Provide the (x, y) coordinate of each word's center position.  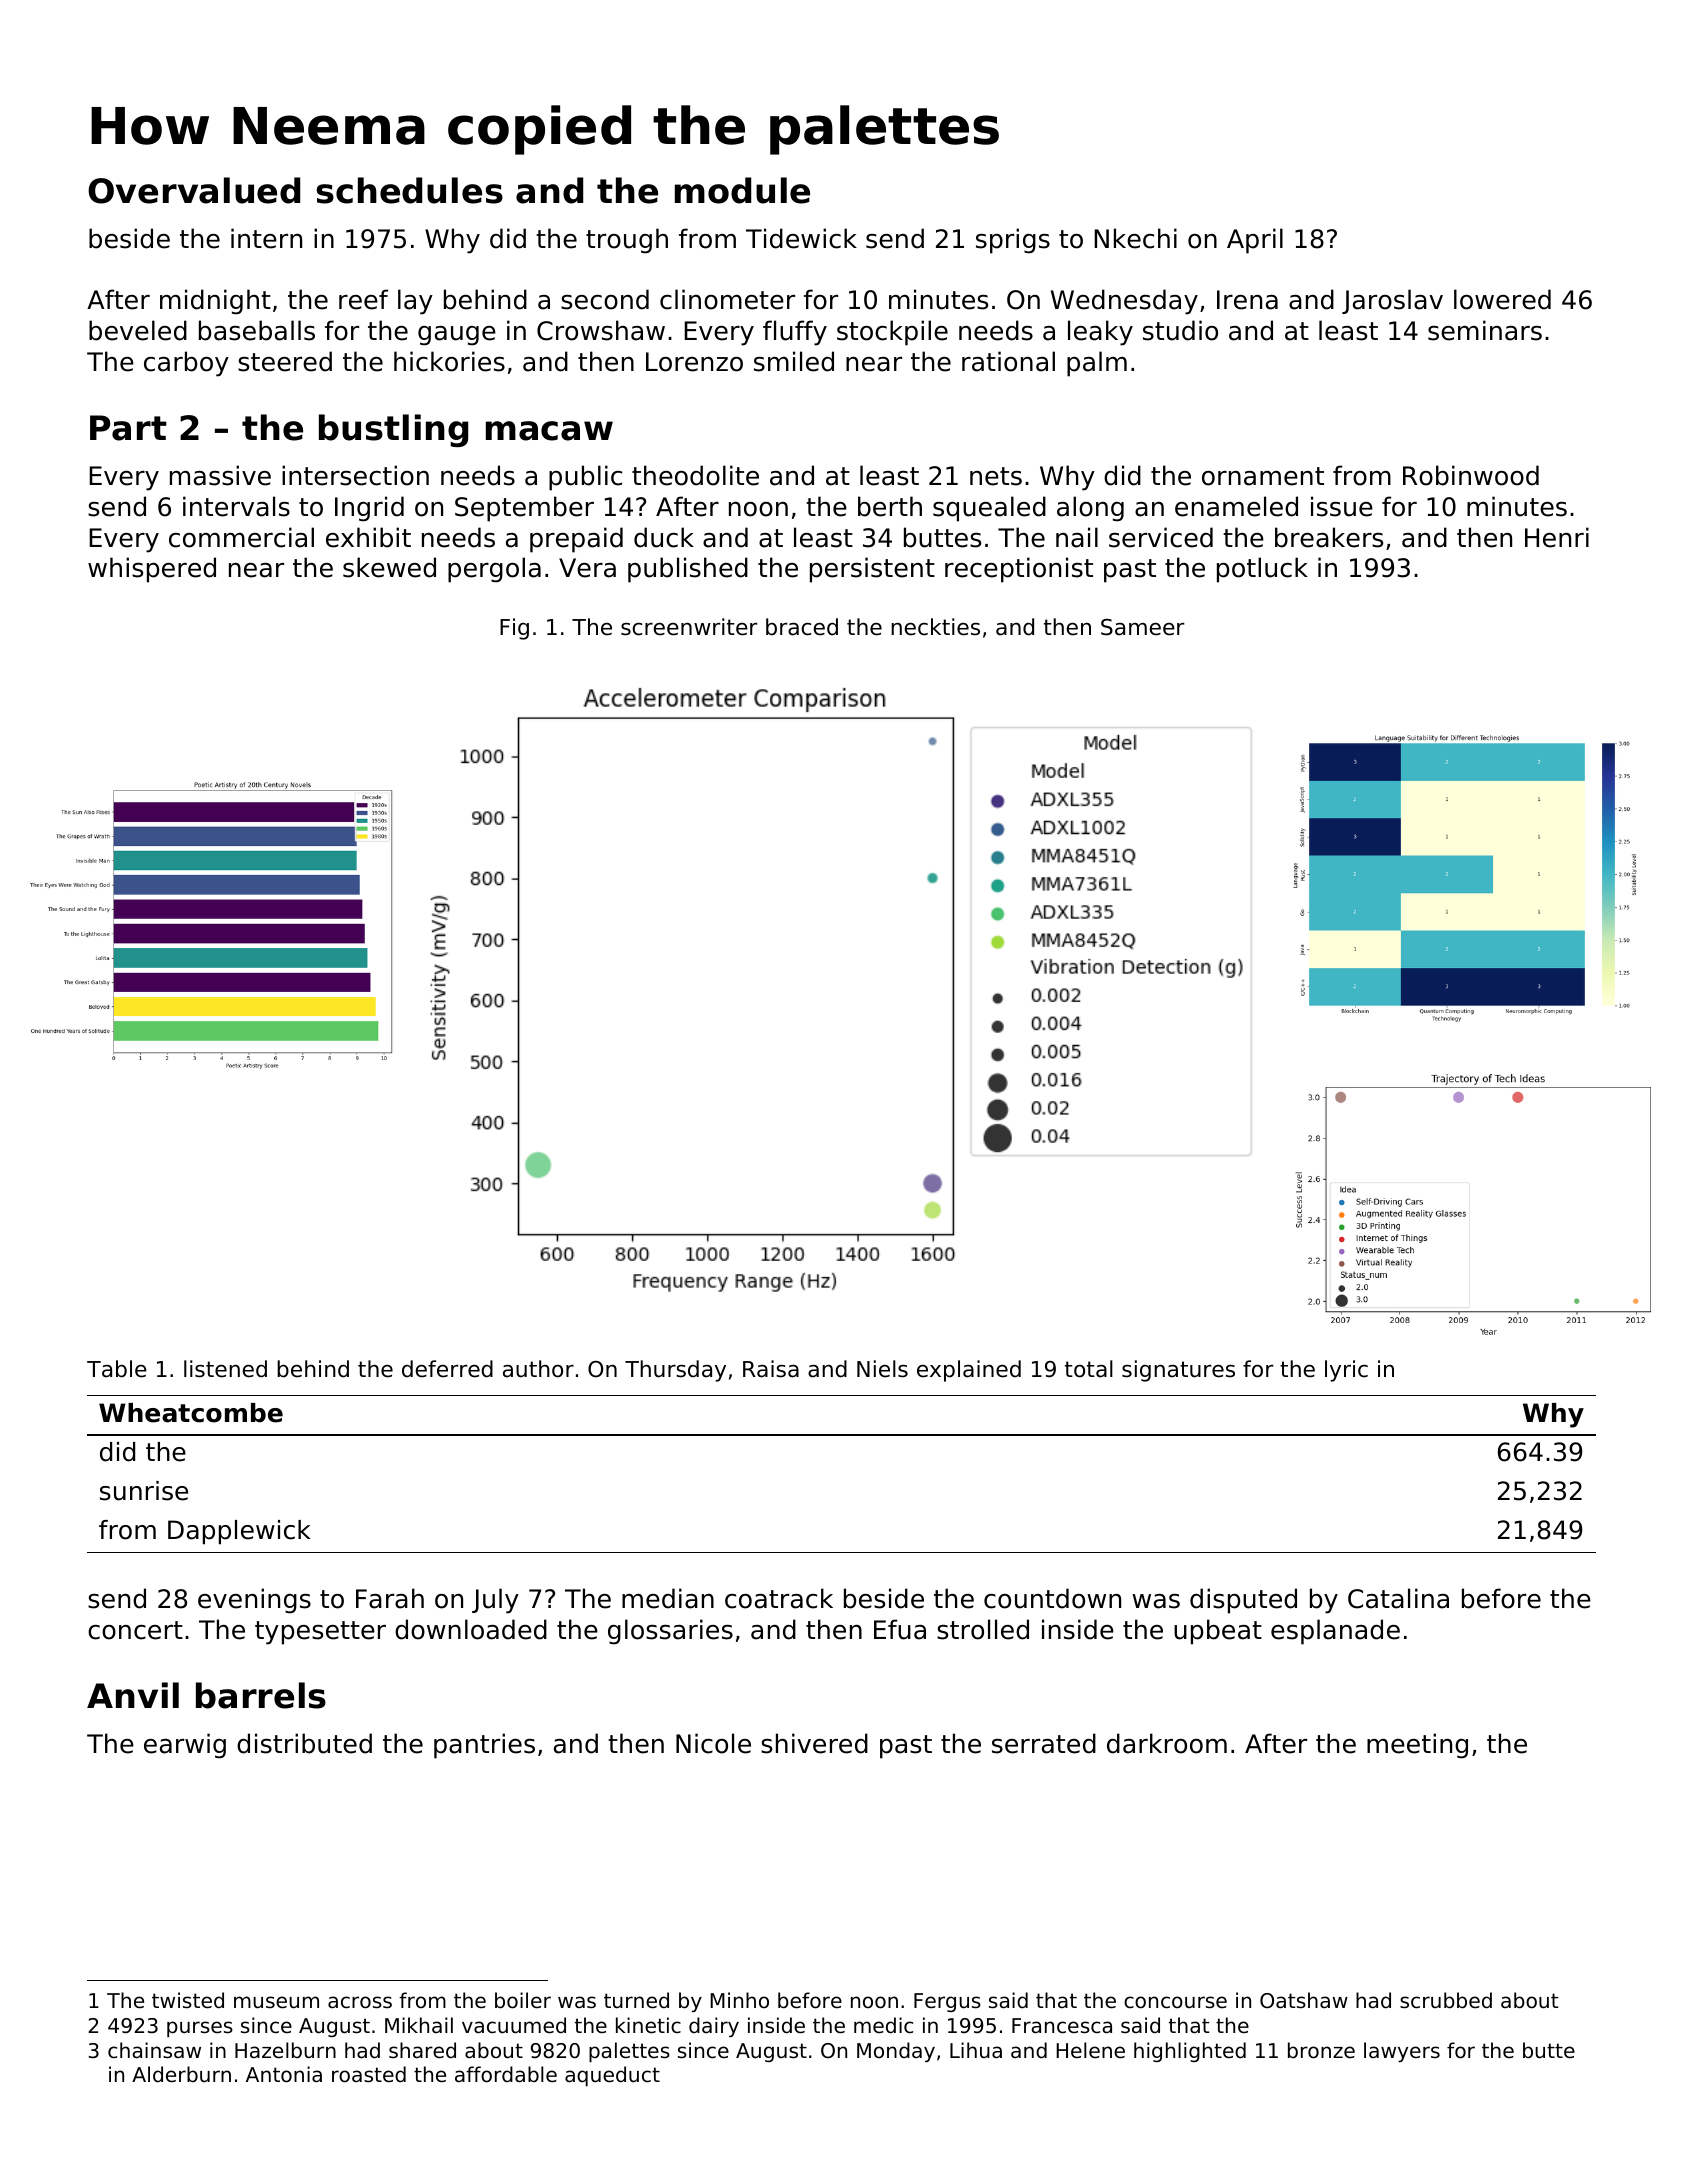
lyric (1346, 1371)
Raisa (771, 1369)
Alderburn (181, 2074)
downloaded (471, 1629)
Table (117, 1369)
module (742, 190)
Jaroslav (1392, 301)
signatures (1178, 1371)
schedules (410, 190)
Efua (900, 1629)
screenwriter (689, 627)
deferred (447, 1369)
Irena (1247, 300)
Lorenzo (694, 362)
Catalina (1398, 1598)
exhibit (368, 537)
